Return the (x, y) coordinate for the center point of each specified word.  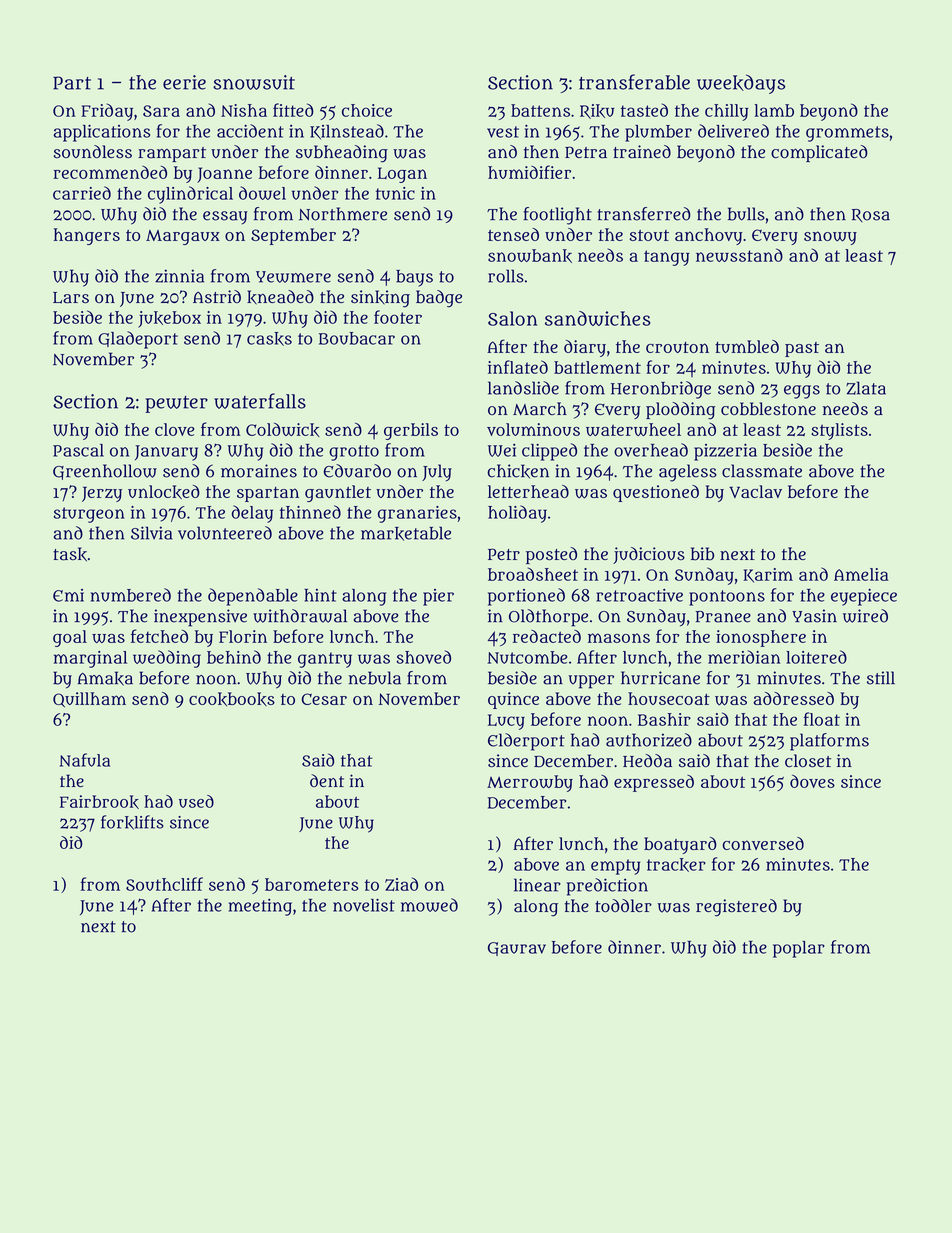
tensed (513, 234)
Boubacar (357, 338)
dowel (262, 193)
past (802, 349)
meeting (260, 907)
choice (367, 110)
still (881, 678)
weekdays (741, 84)
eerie (184, 82)
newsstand (739, 255)
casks (269, 339)
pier (438, 597)
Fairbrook (99, 802)
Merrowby (530, 783)
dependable (253, 597)
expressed (654, 783)
